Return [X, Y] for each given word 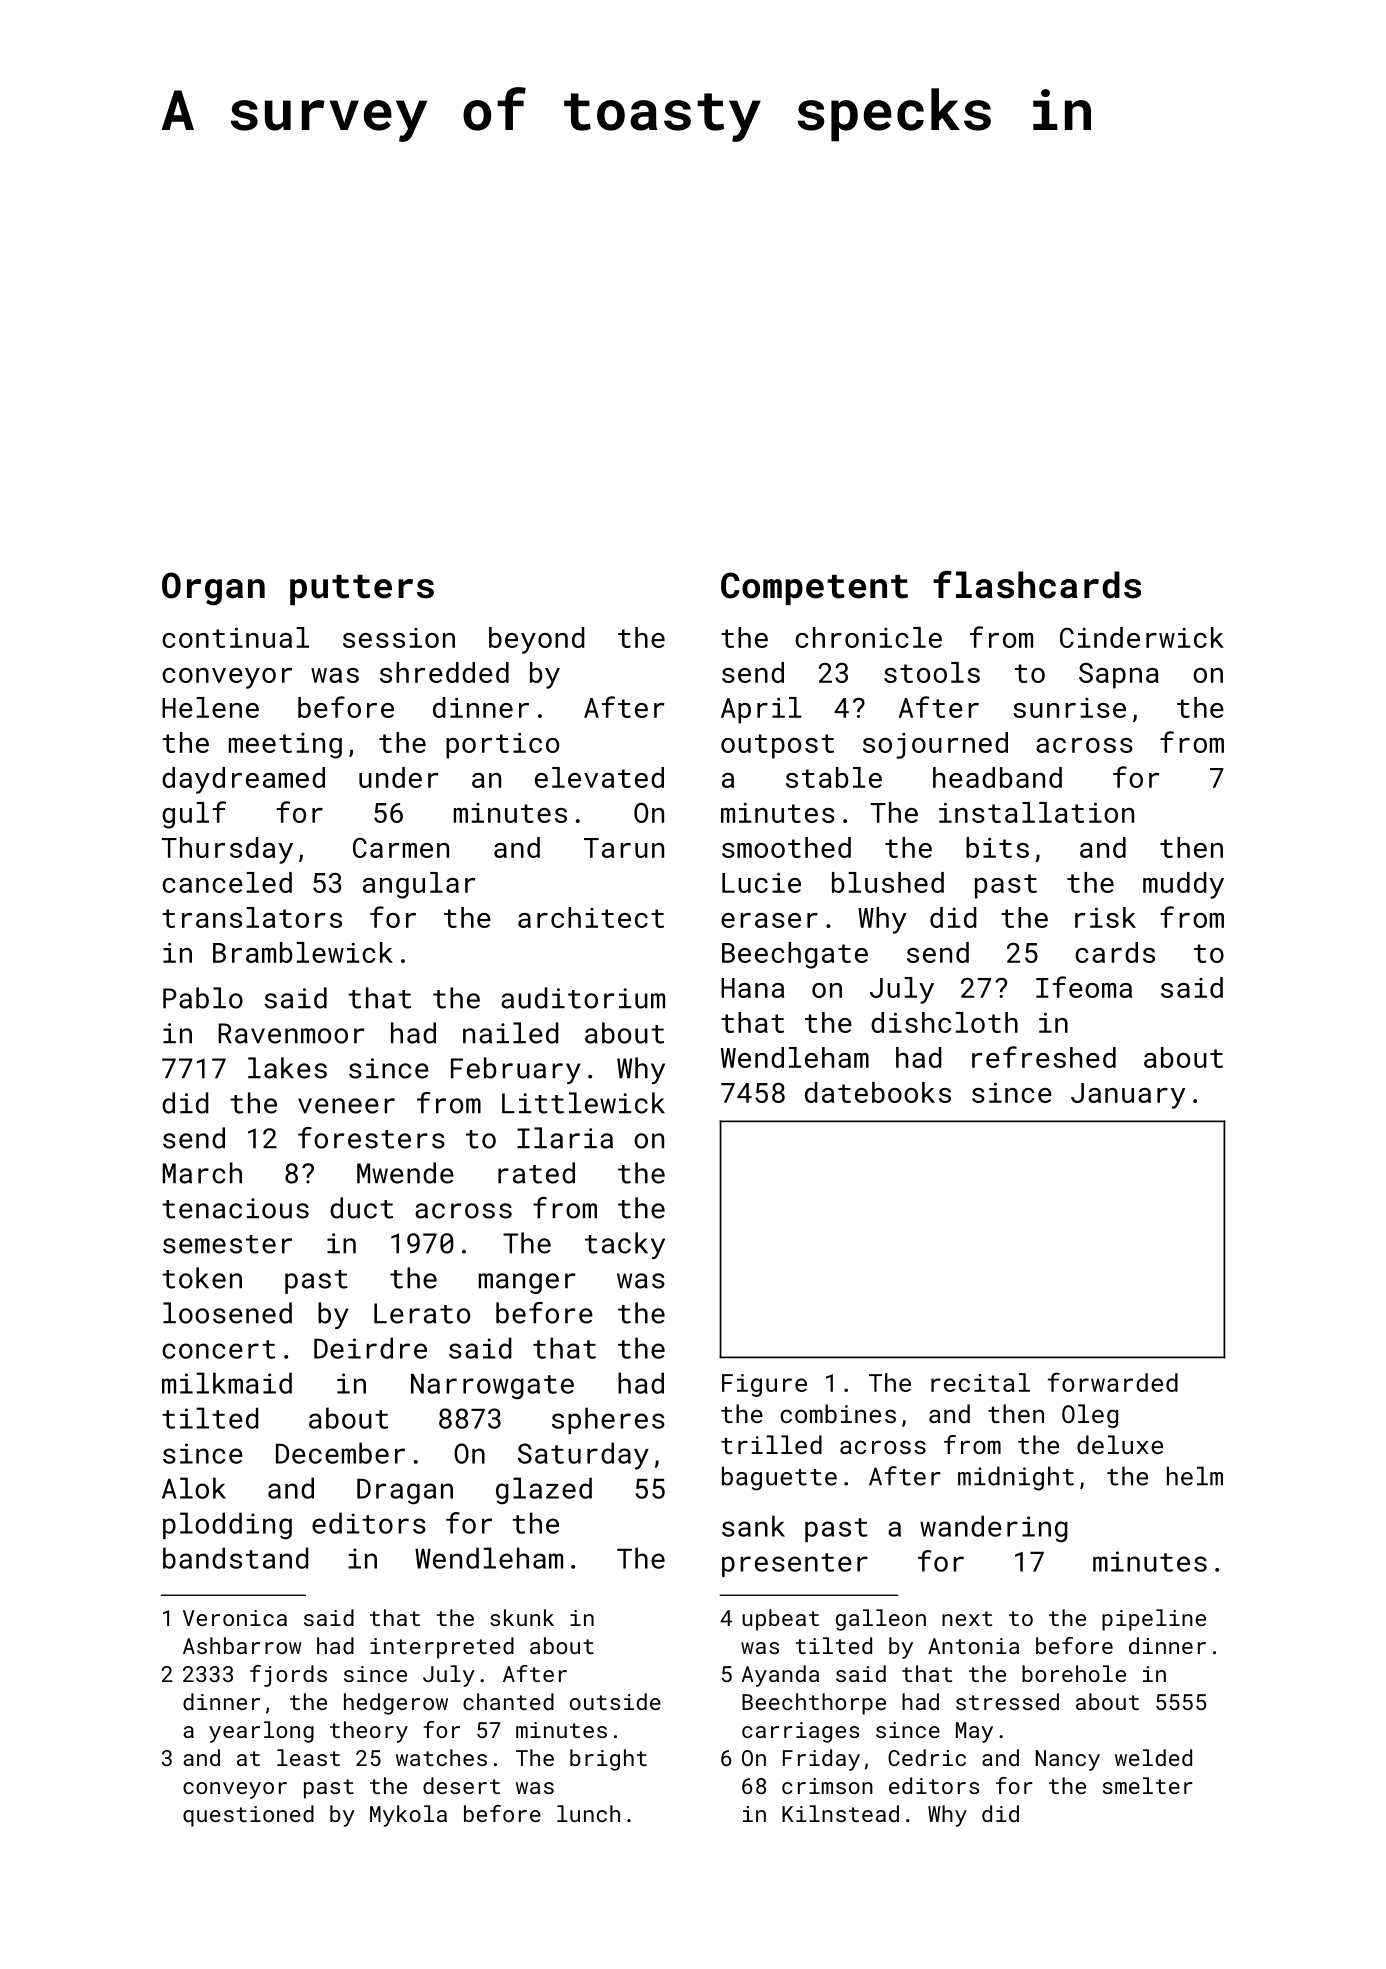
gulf [194, 815]
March [202, 1173]
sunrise [1069, 708]
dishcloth [944, 1022]
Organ [213, 589]
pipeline [1154, 1620]
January [1128, 1096]
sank [753, 1526]
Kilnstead [840, 1813]
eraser [769, 920]
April [761, 710]
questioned [248, 1816]
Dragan [405, 1492]
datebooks [878, 1092]
